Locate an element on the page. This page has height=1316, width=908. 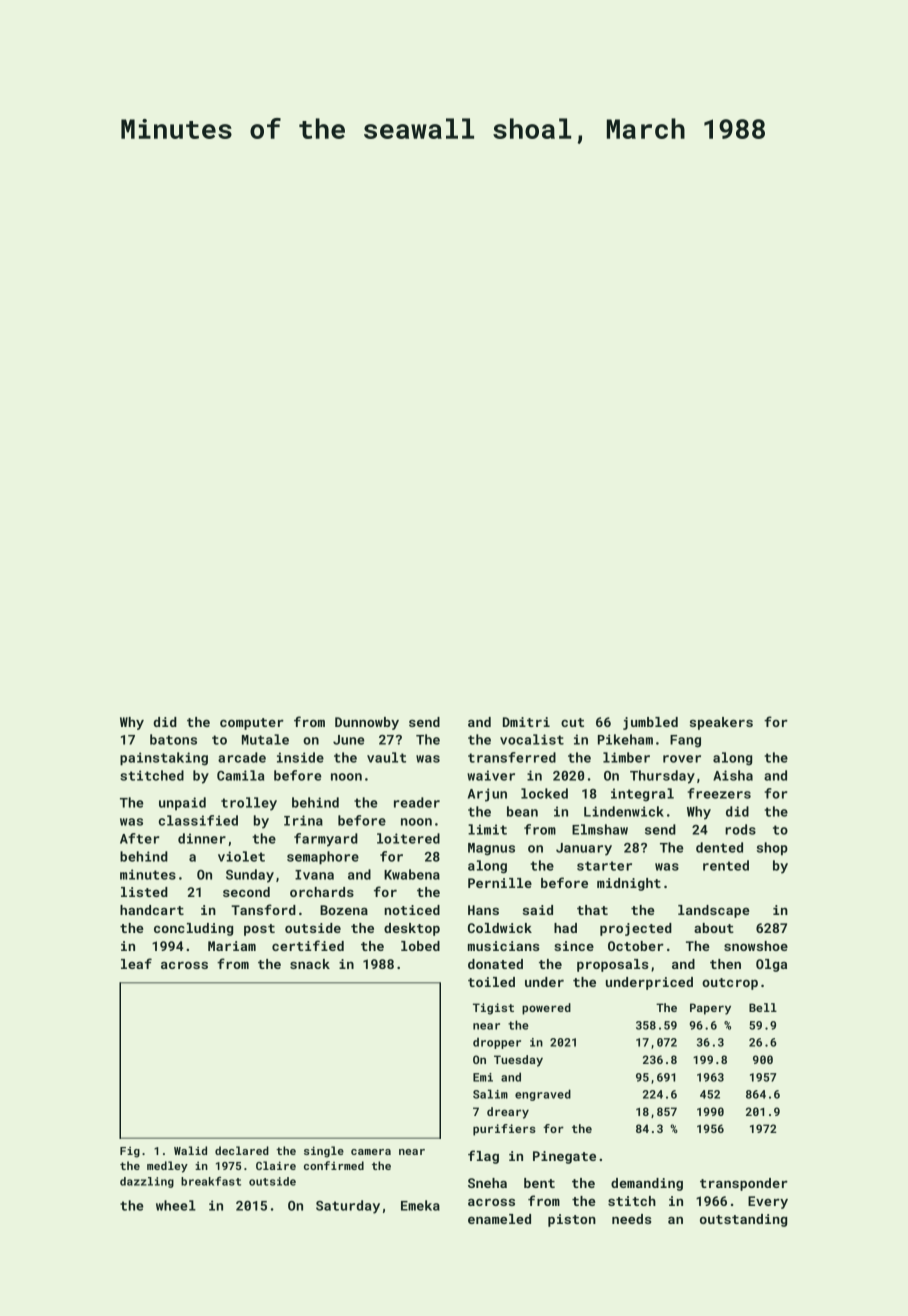
flag is located at coordinates (483, 1157).
